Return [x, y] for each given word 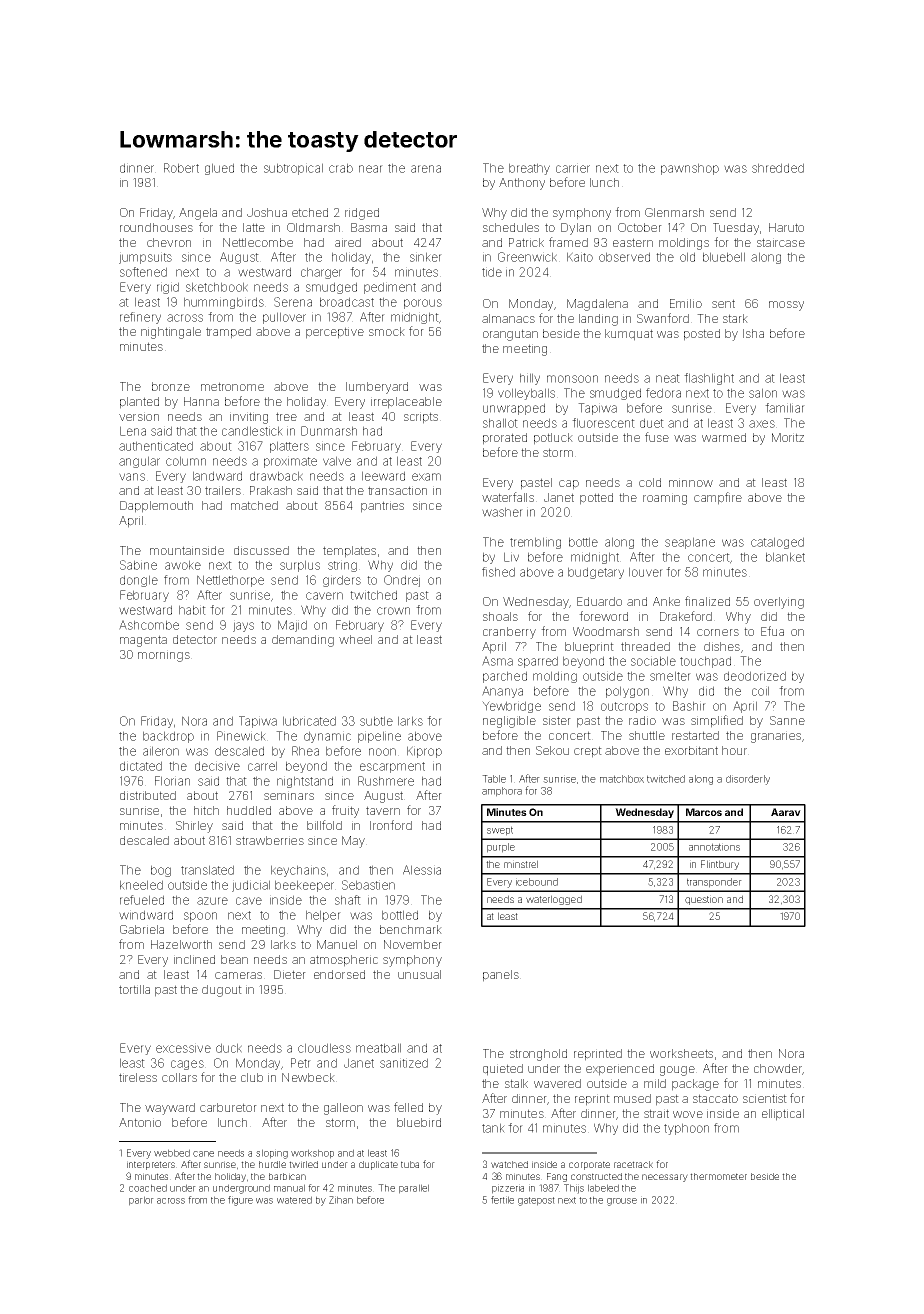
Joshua [267, 212]
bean [234, 959]
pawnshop [690, 169]
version [139, 416]
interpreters [151, 1165]
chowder [778, 1068]
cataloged [777, 543]
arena [426, 169]
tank [493, 1128]
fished [498, 572]
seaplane [690, 543]
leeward [383, 476]
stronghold [538, 1055]
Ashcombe [149, 625]
